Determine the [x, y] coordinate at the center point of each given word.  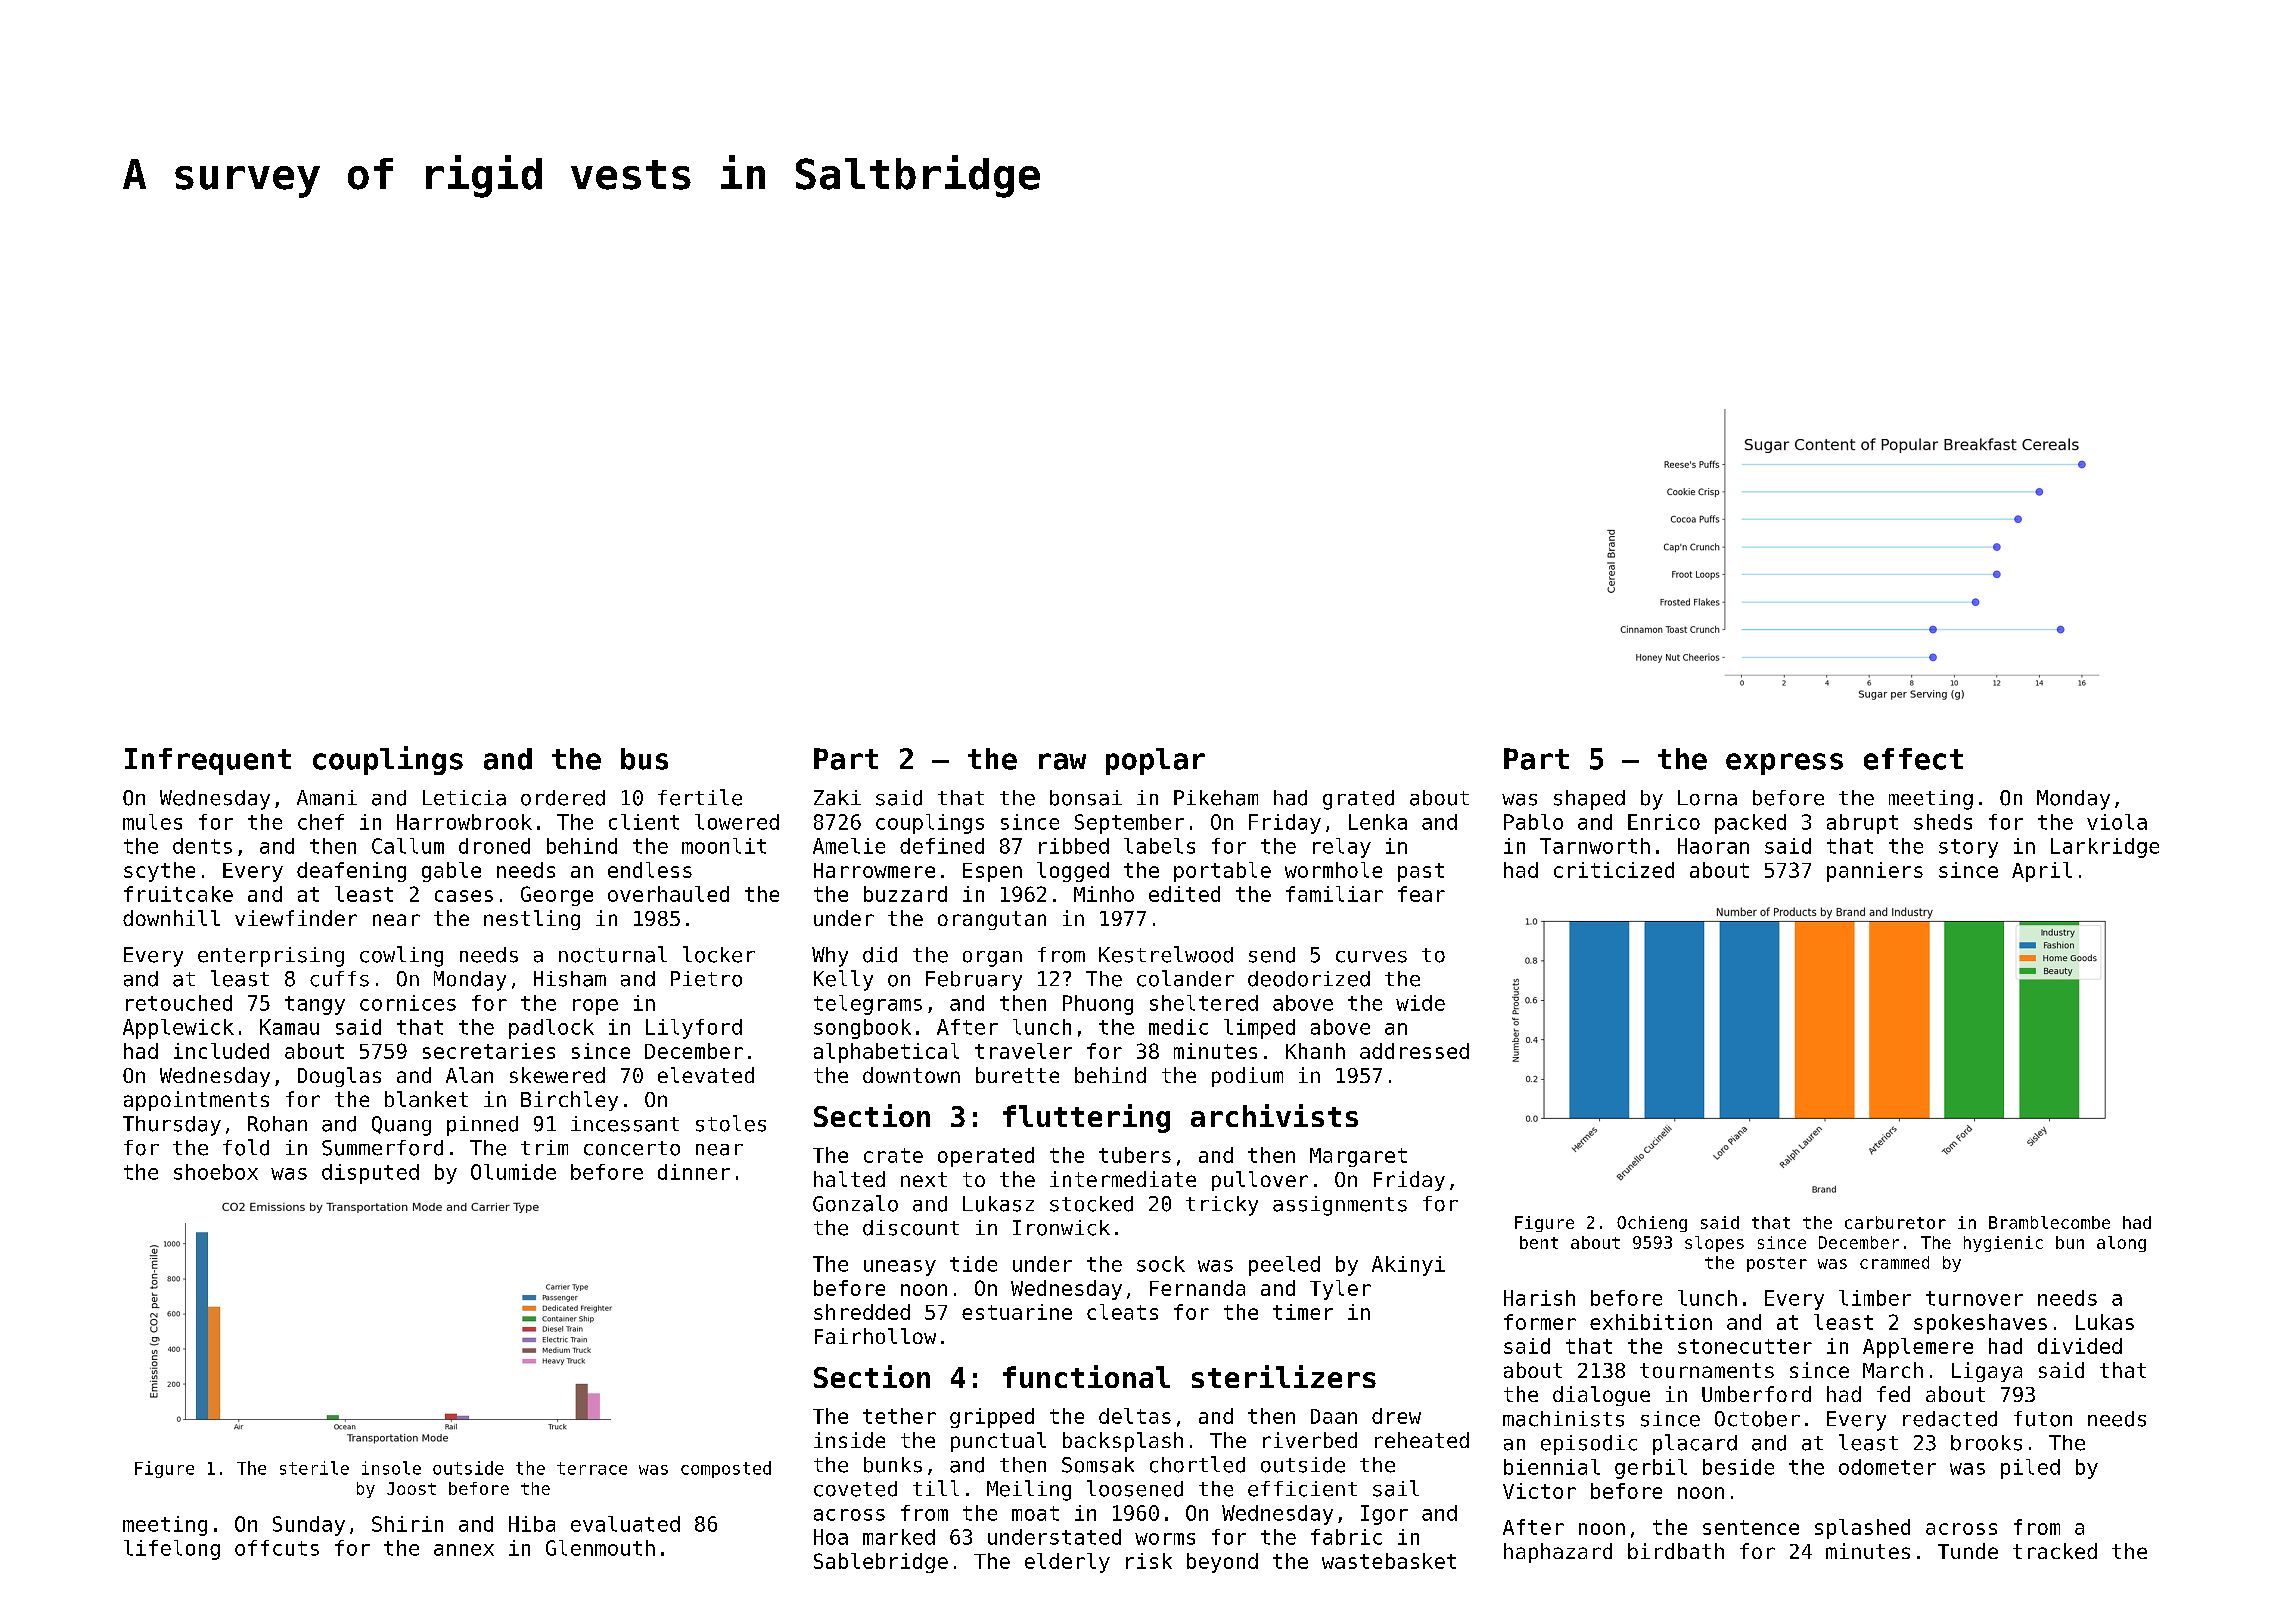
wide [1420, 1003]
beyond [1222, 1563]
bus [644, 759]
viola [2117, 822]
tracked [2055, 1551]
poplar [1155, 761]
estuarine [1017, 1312]
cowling [401, 956]
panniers [1875, 872]
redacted [1950, 1419]
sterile [314, 1468]
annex [464, 1550]
